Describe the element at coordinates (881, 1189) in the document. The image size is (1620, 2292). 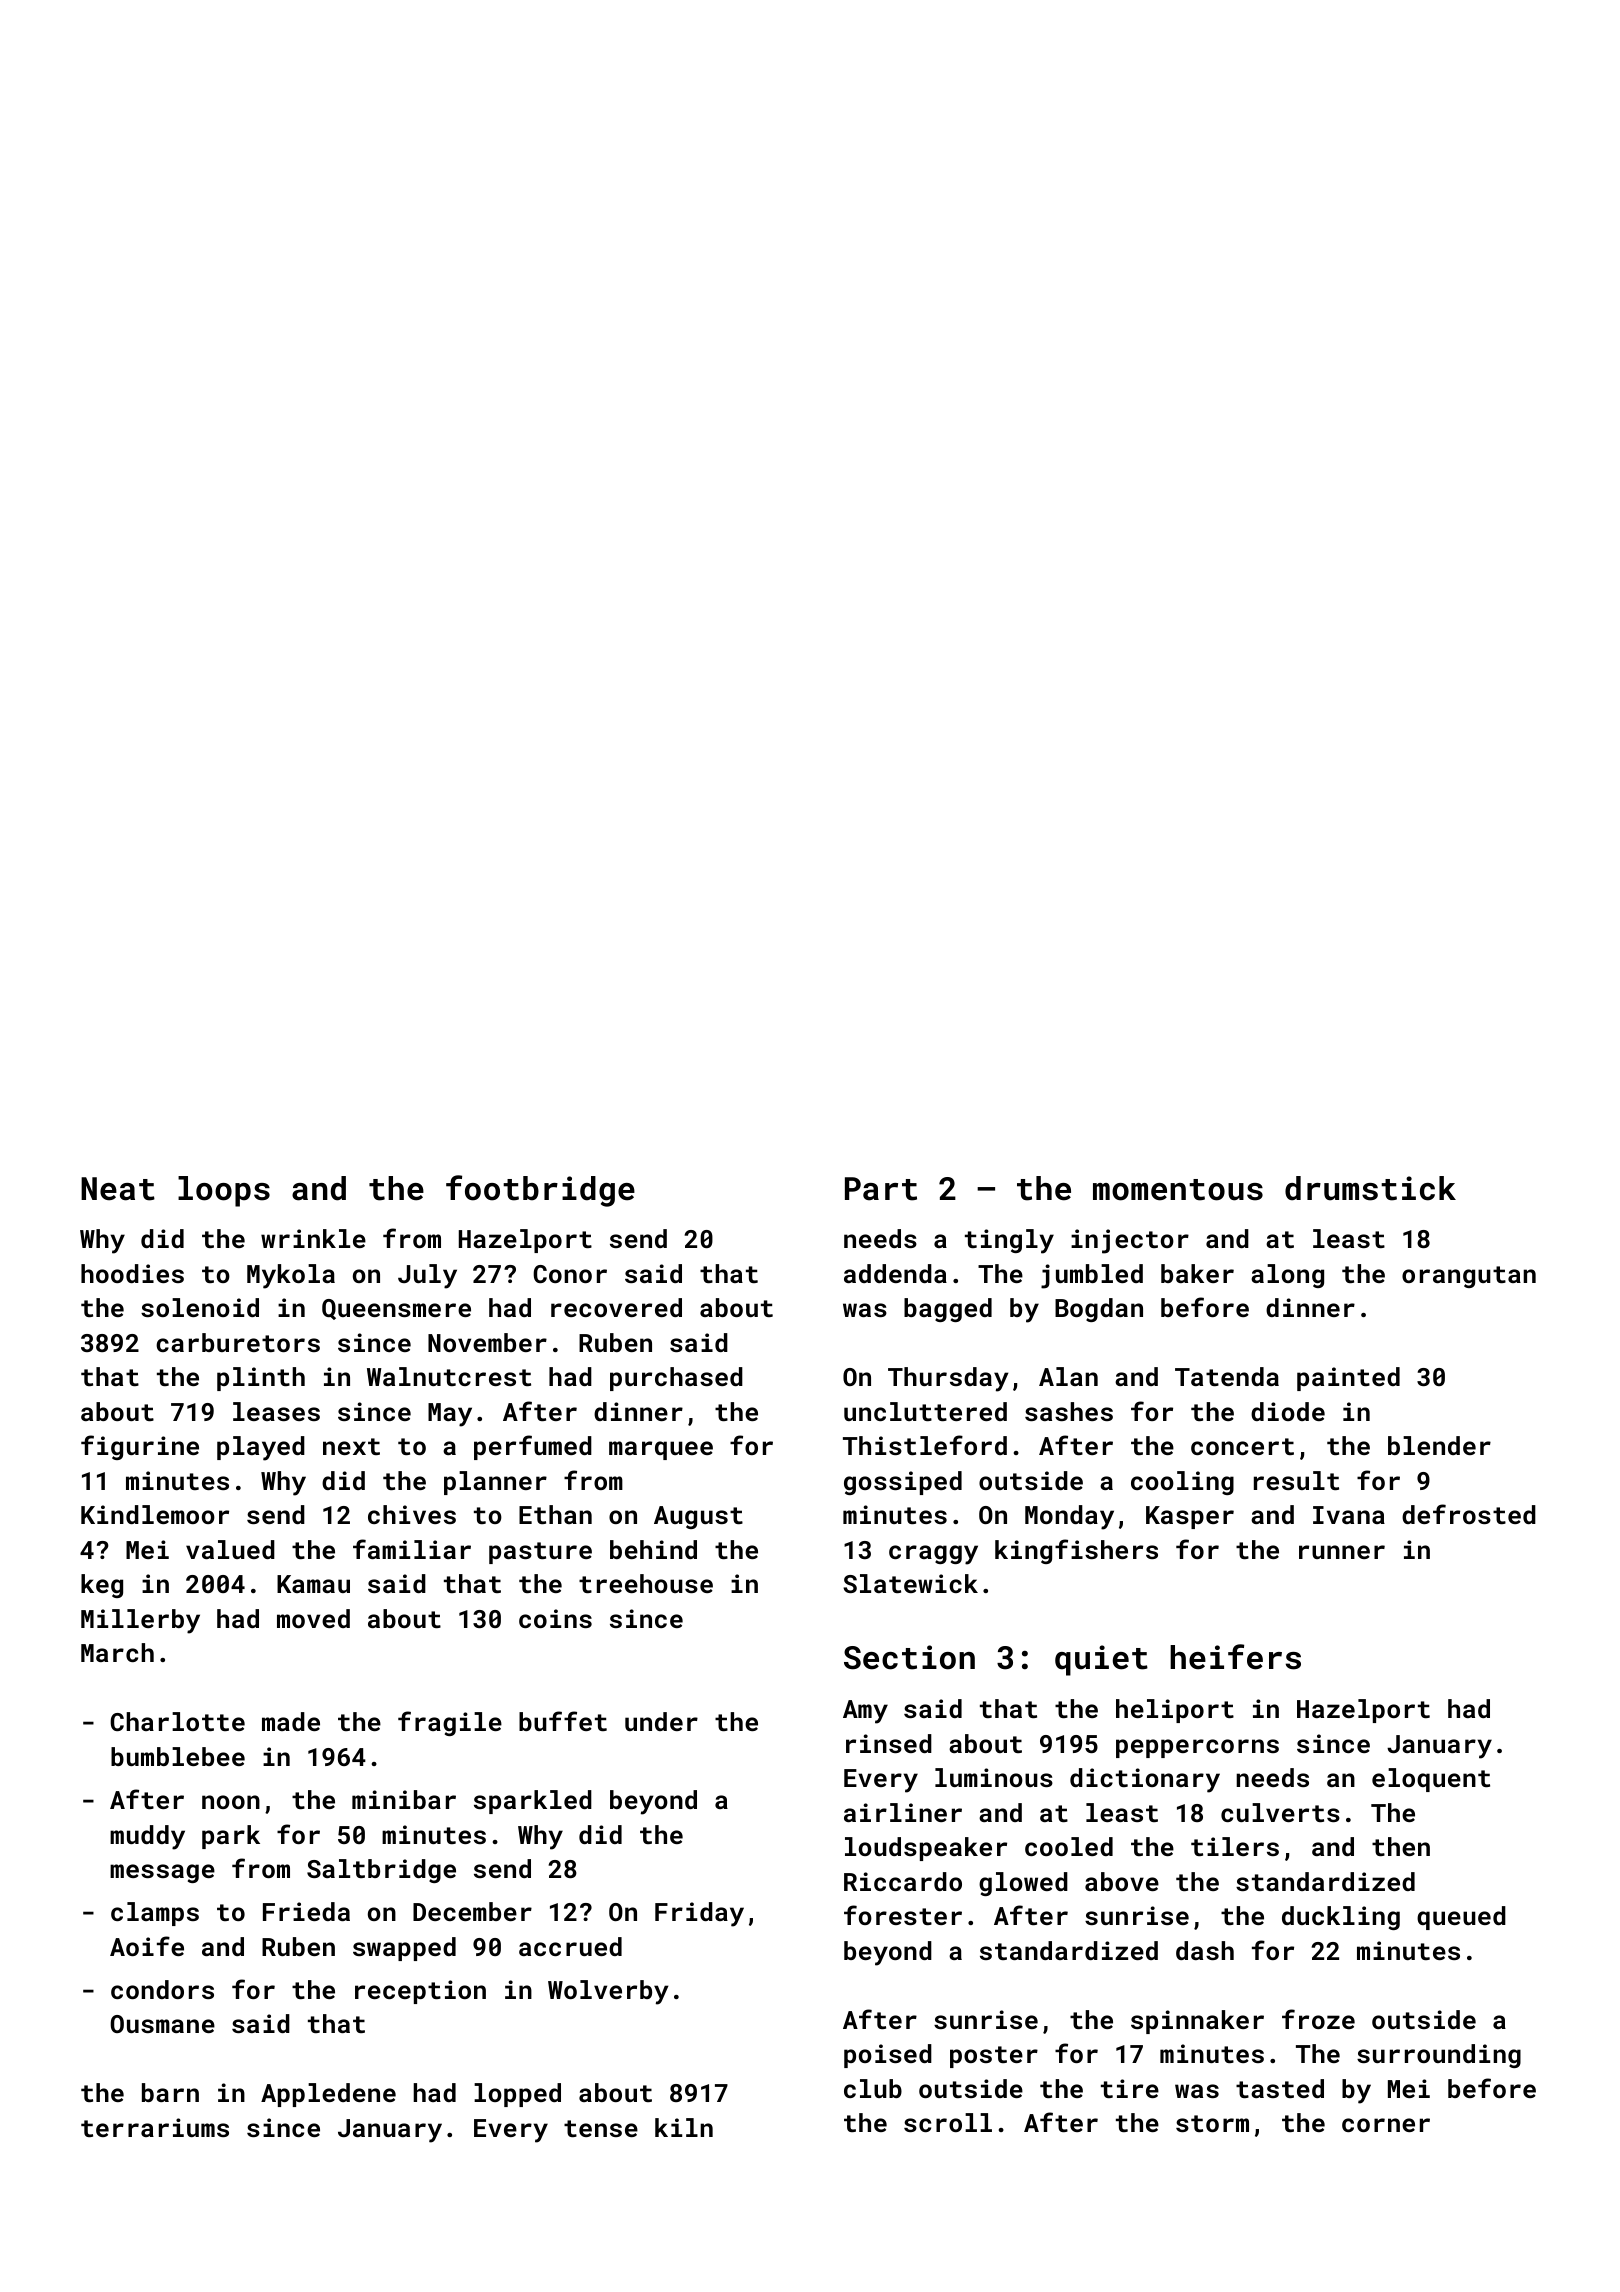
I see `Part` at that location.
